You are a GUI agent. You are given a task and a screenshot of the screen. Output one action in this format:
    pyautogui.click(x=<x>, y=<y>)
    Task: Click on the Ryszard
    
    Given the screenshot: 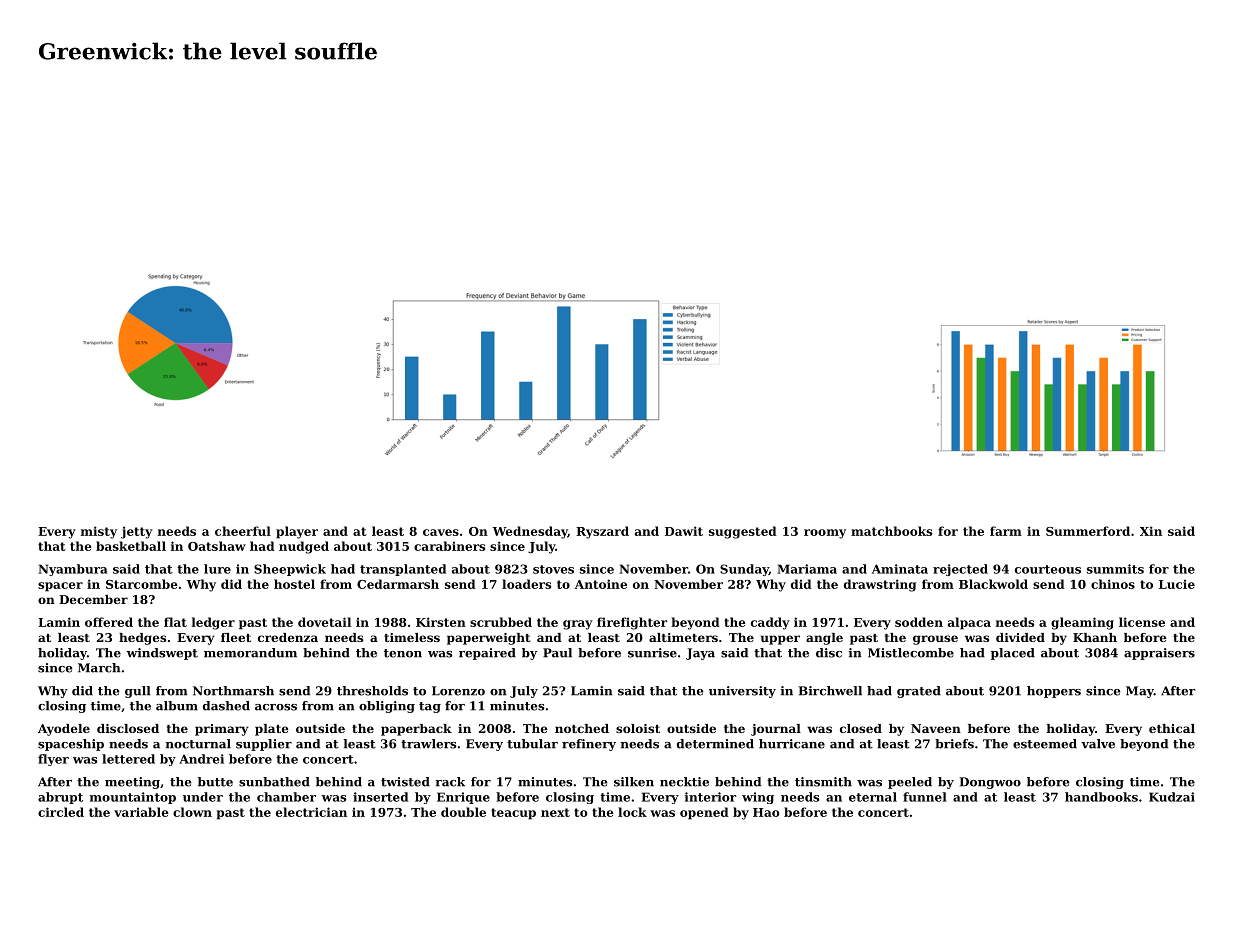 What is the action you would take?
    pyautogui.click(x=602, y=532)
